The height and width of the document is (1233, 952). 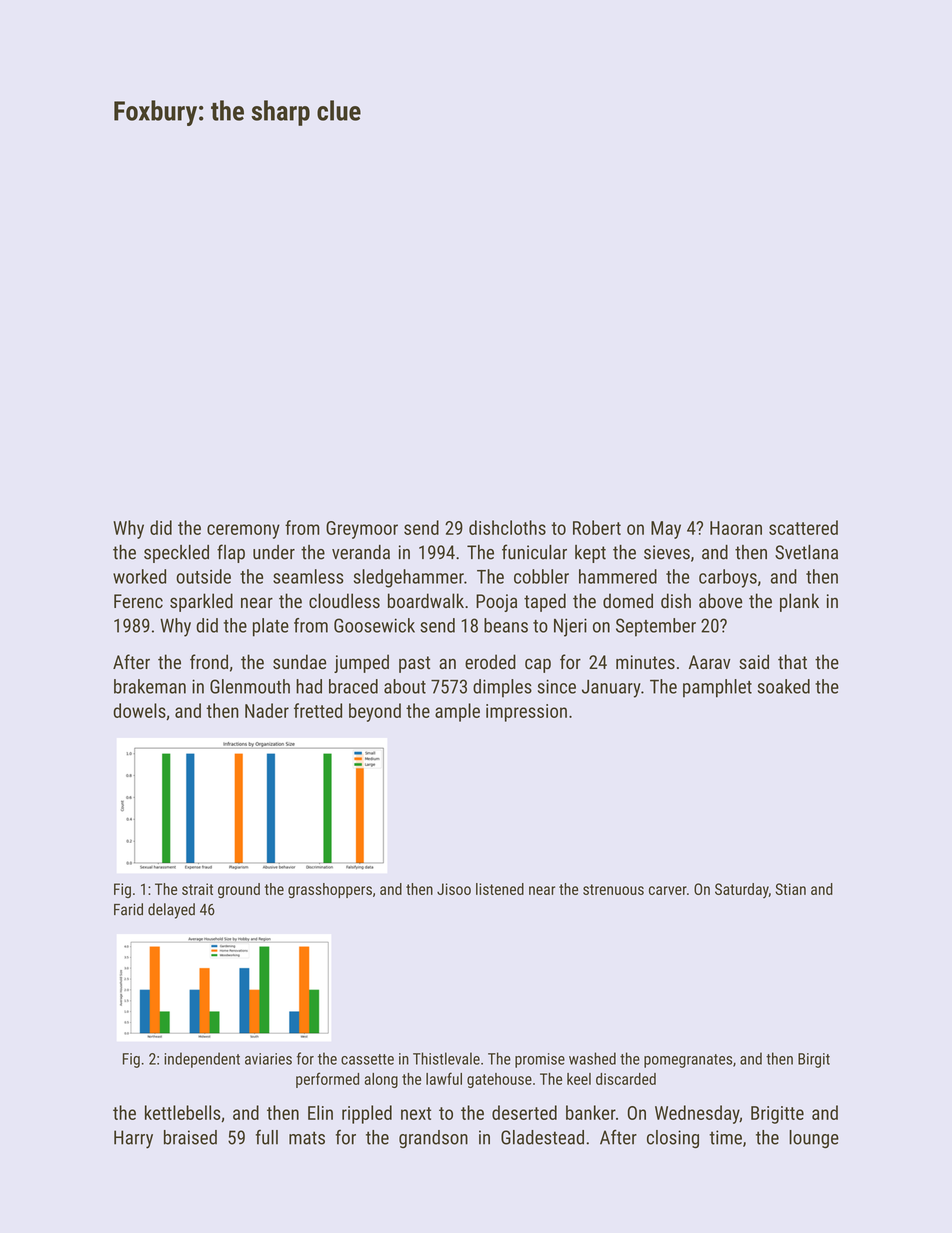 I want to click on impression, so click(x=526, y=713).
